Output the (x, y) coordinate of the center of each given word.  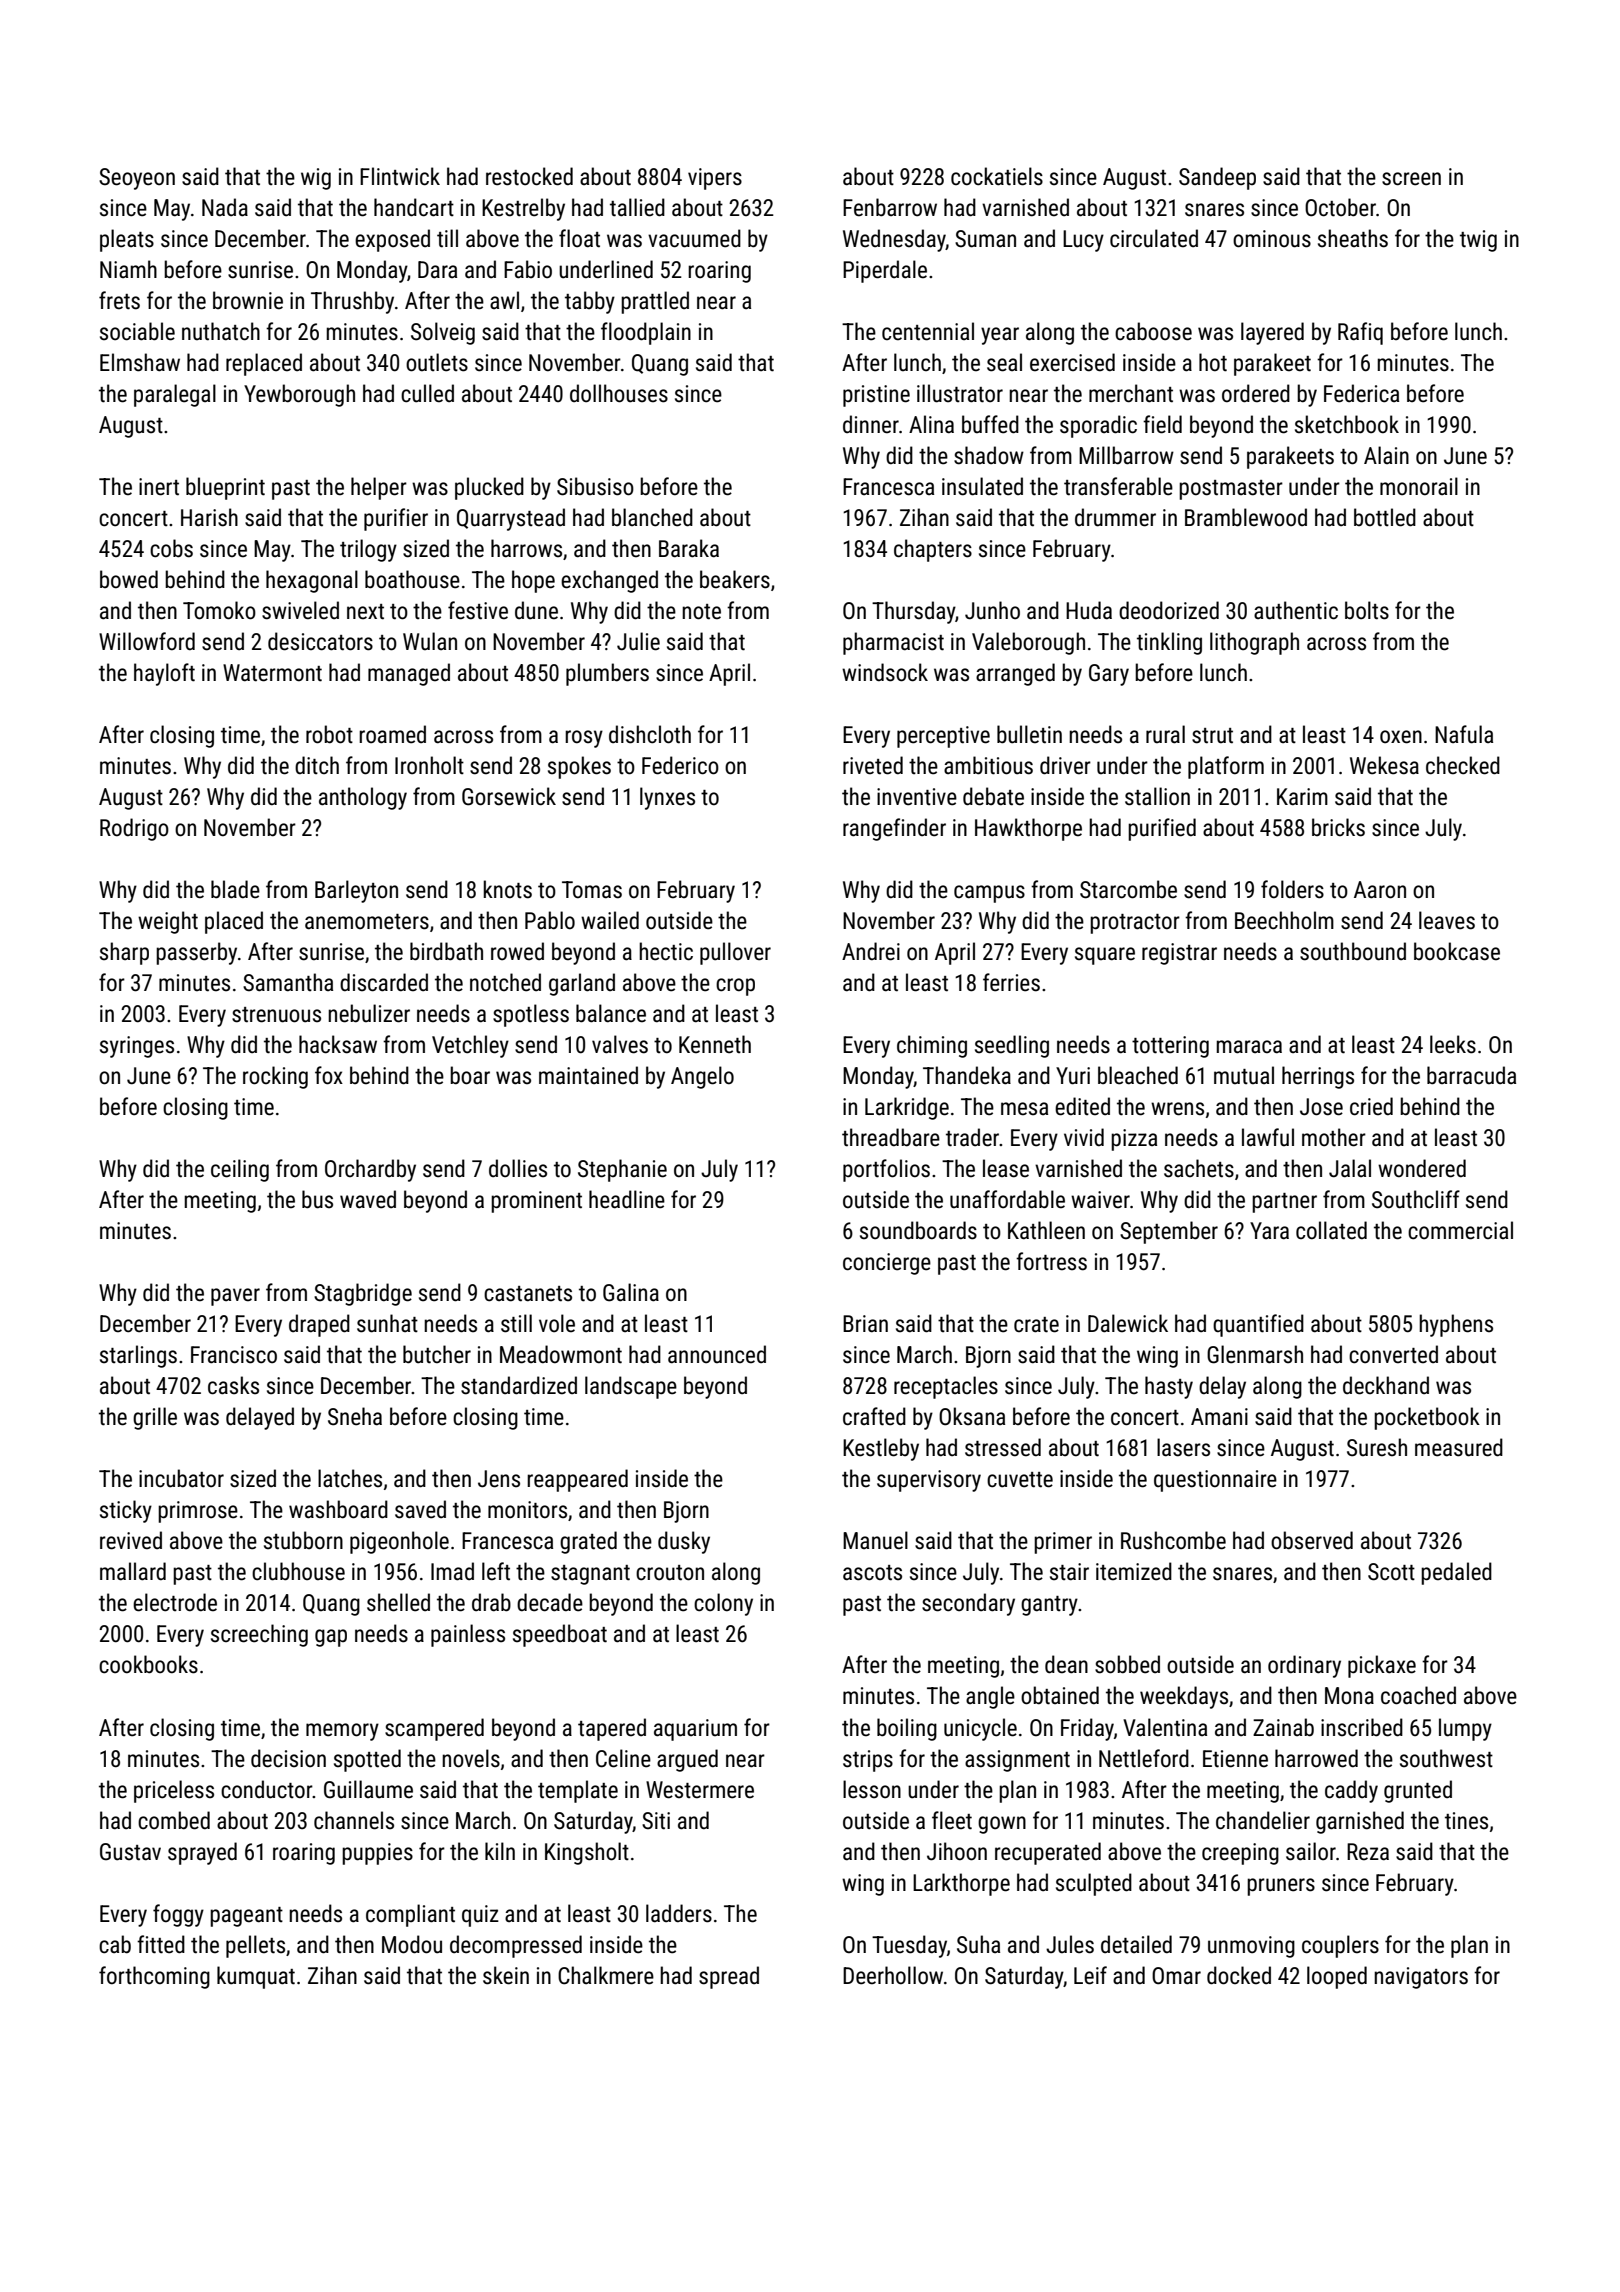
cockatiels (997, 176)
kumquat (256, 1977)
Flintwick (400, 176)
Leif (1090, 1975)
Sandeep (1217, 178)
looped (1337, 1977)
